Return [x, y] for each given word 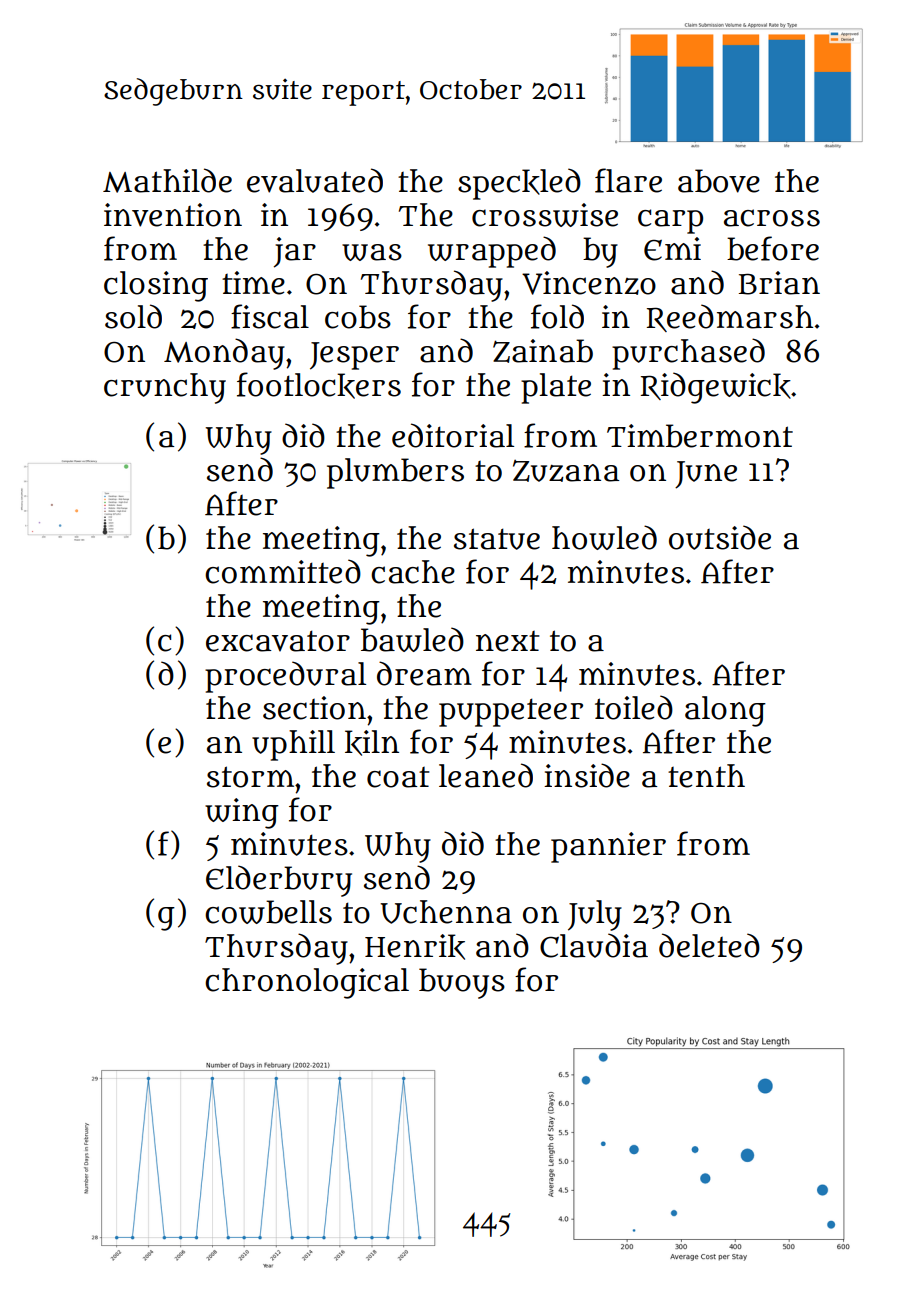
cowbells [268, 912]
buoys [462, 983]
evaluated [315, 180]
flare [628, 180]
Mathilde [167, 180]
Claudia [594, 945]
